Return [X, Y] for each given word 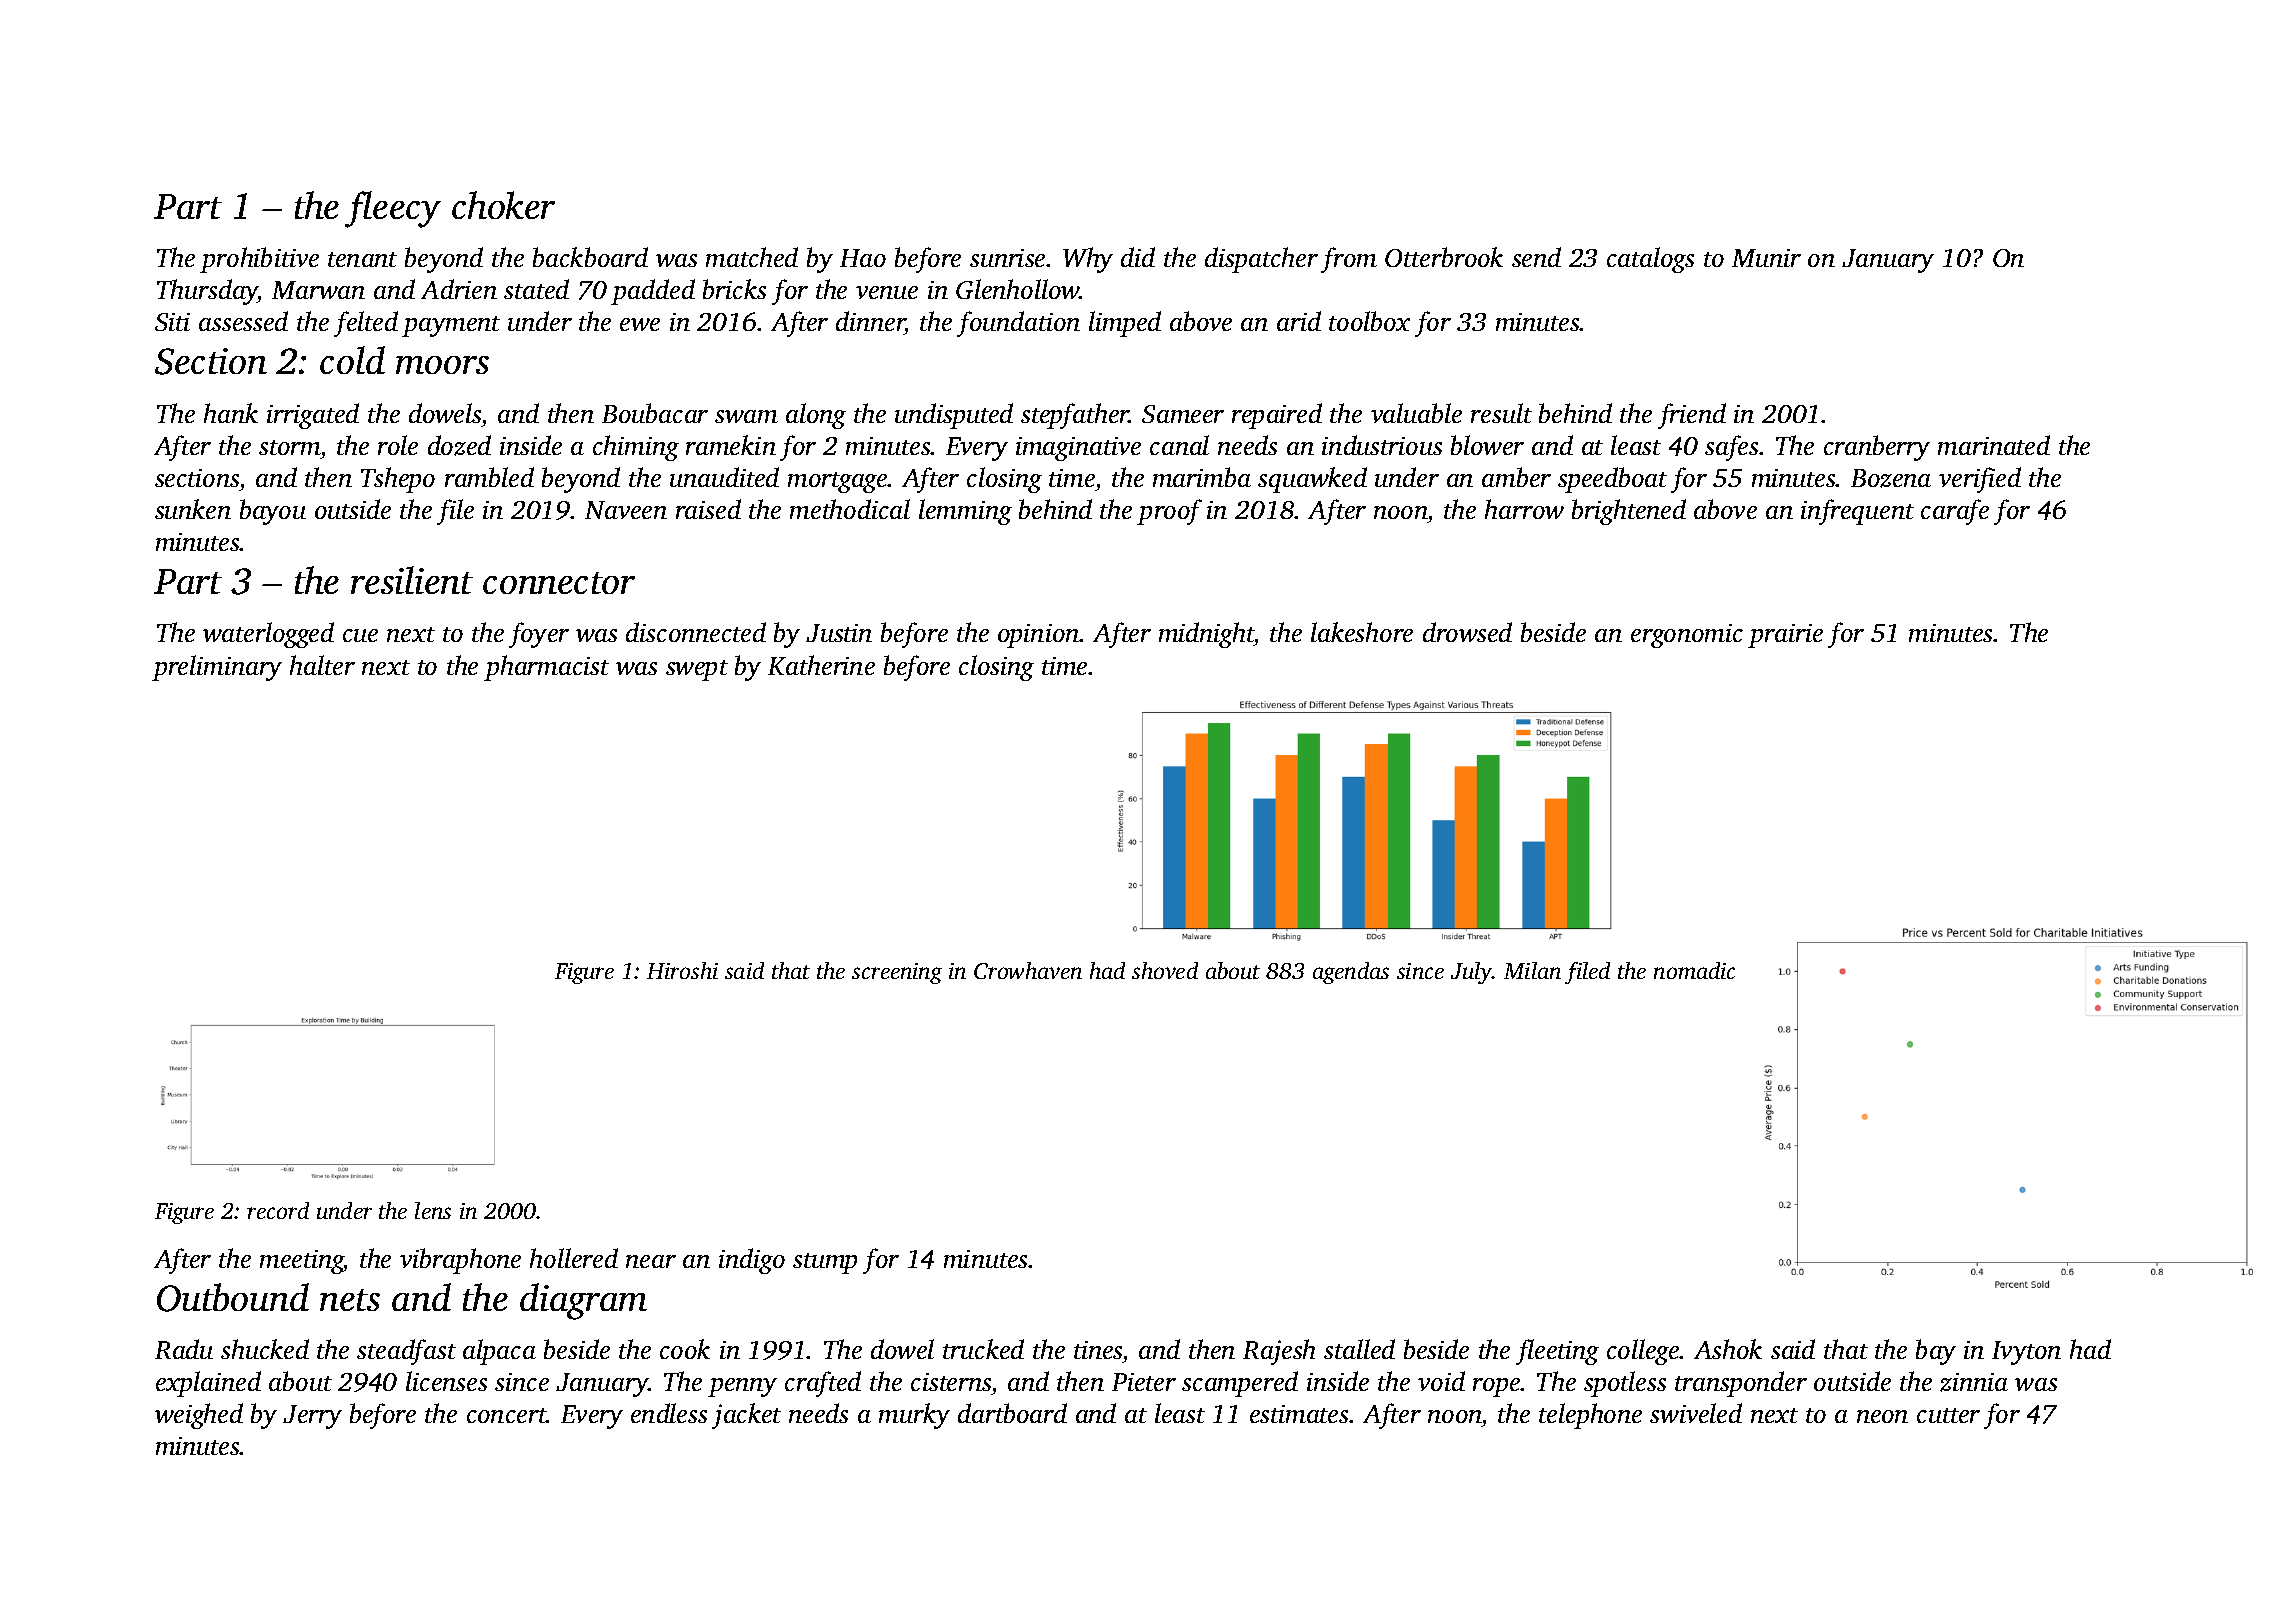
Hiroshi [682, 970]
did [1138, 257]
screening [897, 973]
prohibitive [259, 260]
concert [507, 1415]
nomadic [1694, 970]
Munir [1766, 258]
